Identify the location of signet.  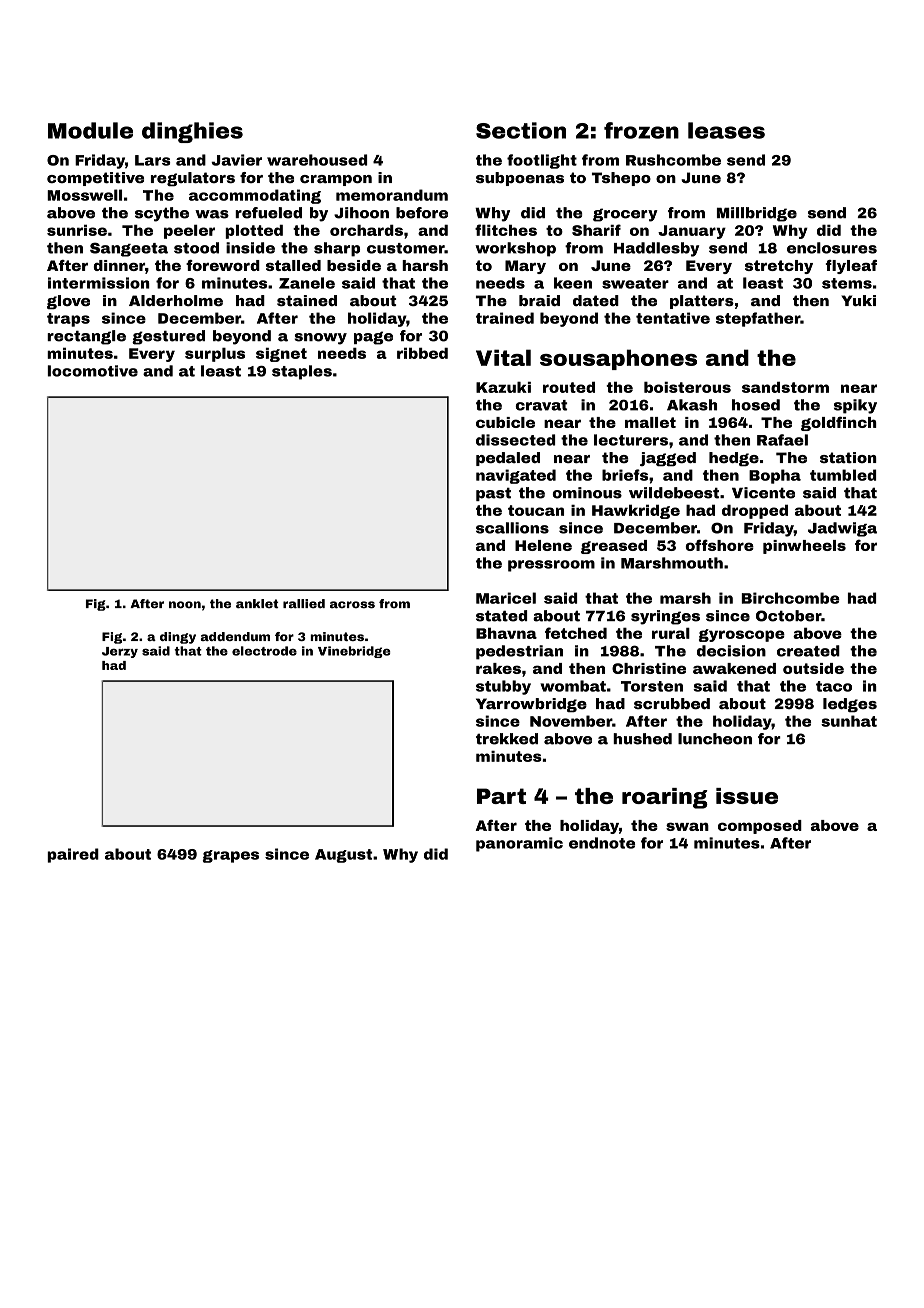
(281, 355).
